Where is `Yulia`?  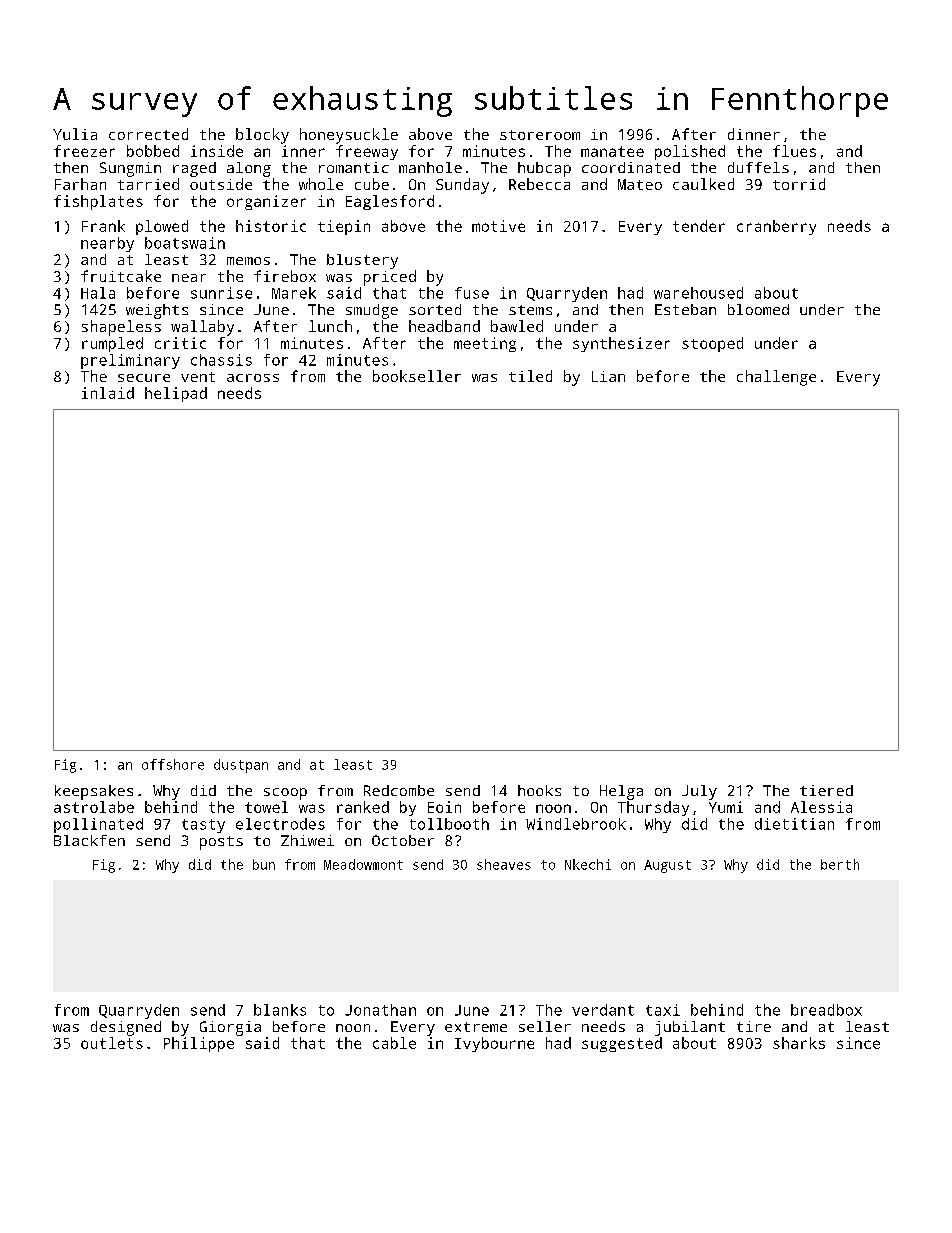
Yulia is located at coordinates (75, 134).
